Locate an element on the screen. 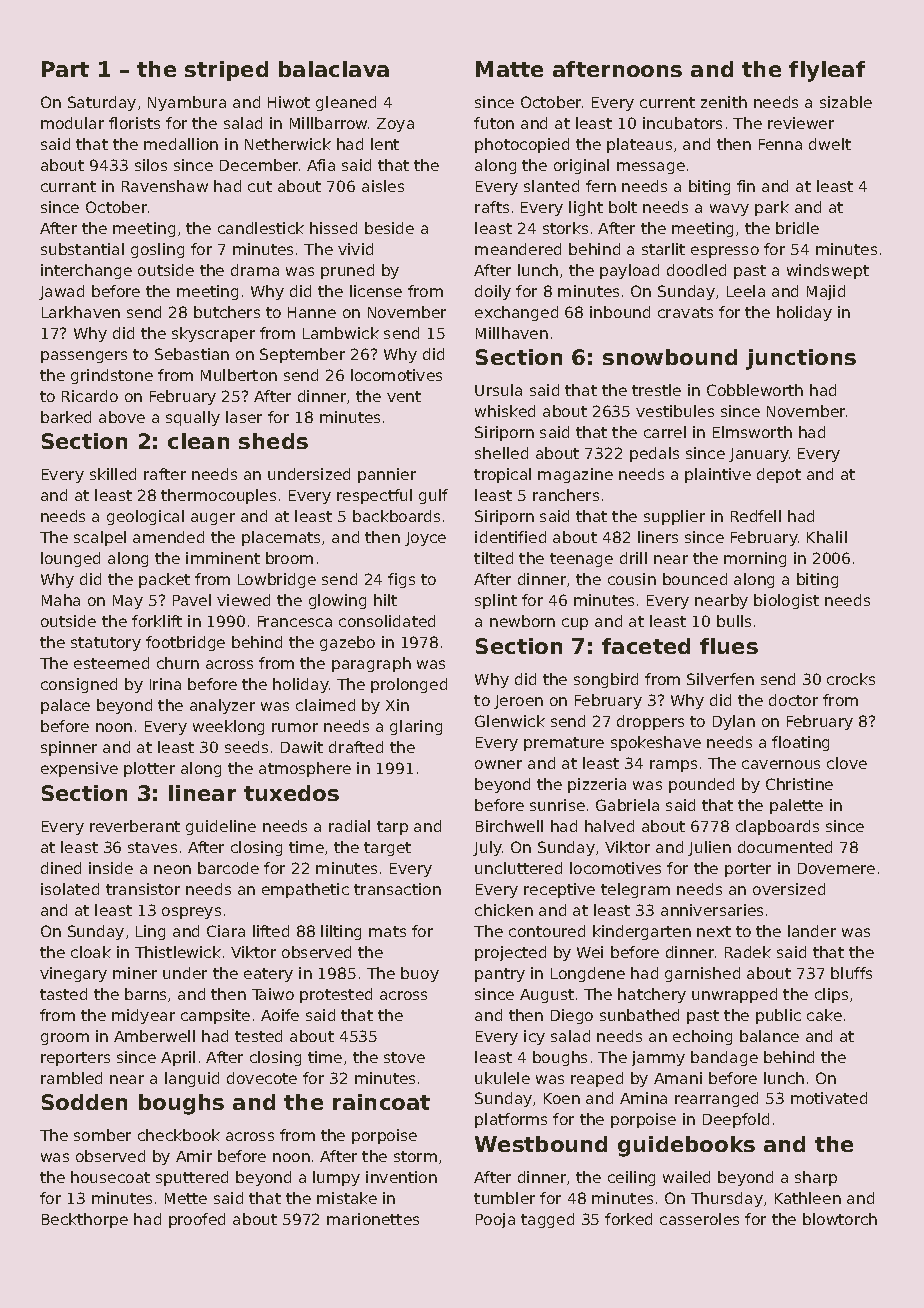 Image resolution: width=924 pixels, height=1308 pixels. incubators is located at coordinates (682, 123).
